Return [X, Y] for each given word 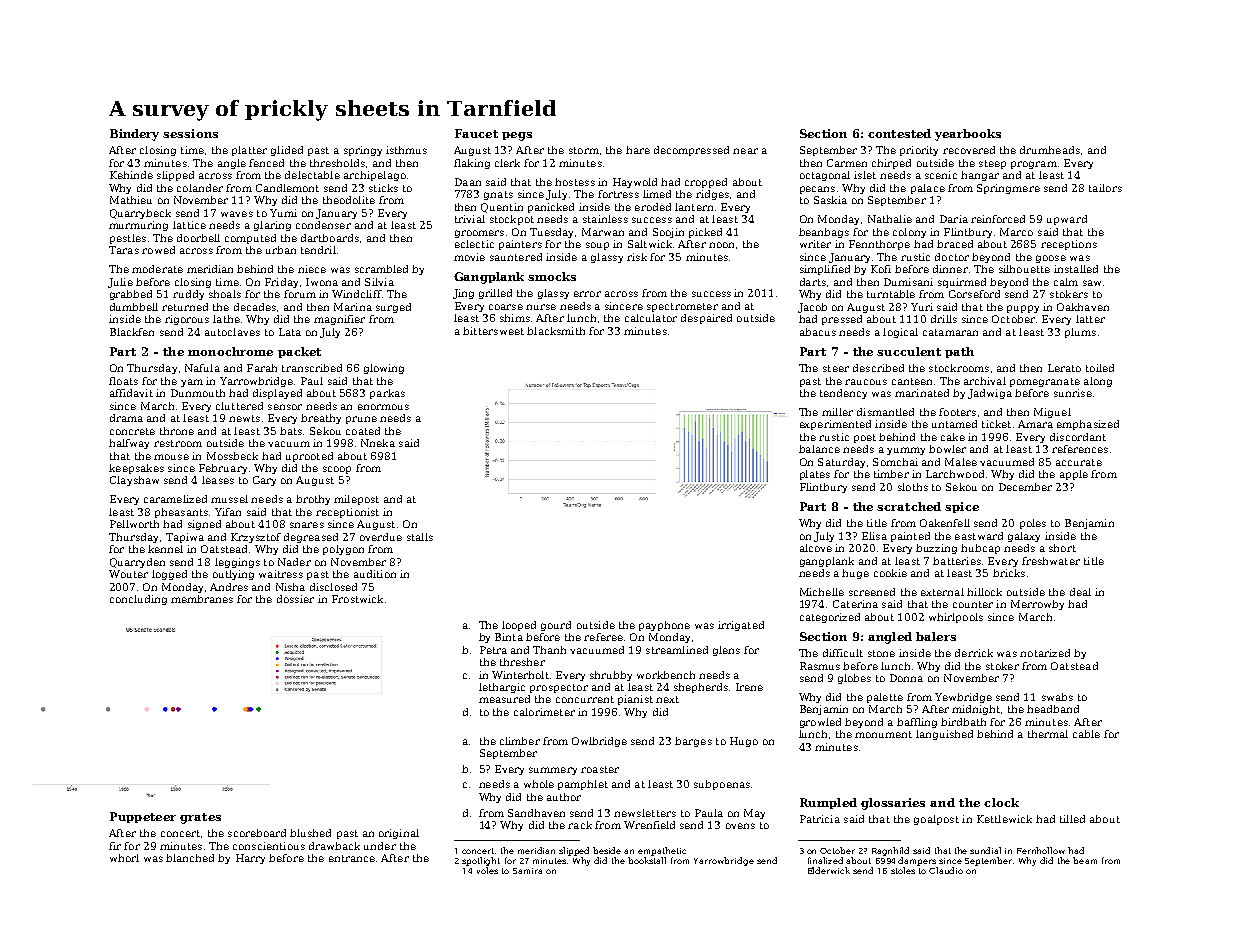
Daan [468, 182]
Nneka [378, 443]
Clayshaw [134, 481]
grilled [495, 294]
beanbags [824, 233]
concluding [138, 600]
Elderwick [829, 870]
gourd [556, 626]
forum [300, 294]
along [1098, 382]
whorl [124, 858]
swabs [1057, 697]
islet [865, 175]
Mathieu [131, 200]
